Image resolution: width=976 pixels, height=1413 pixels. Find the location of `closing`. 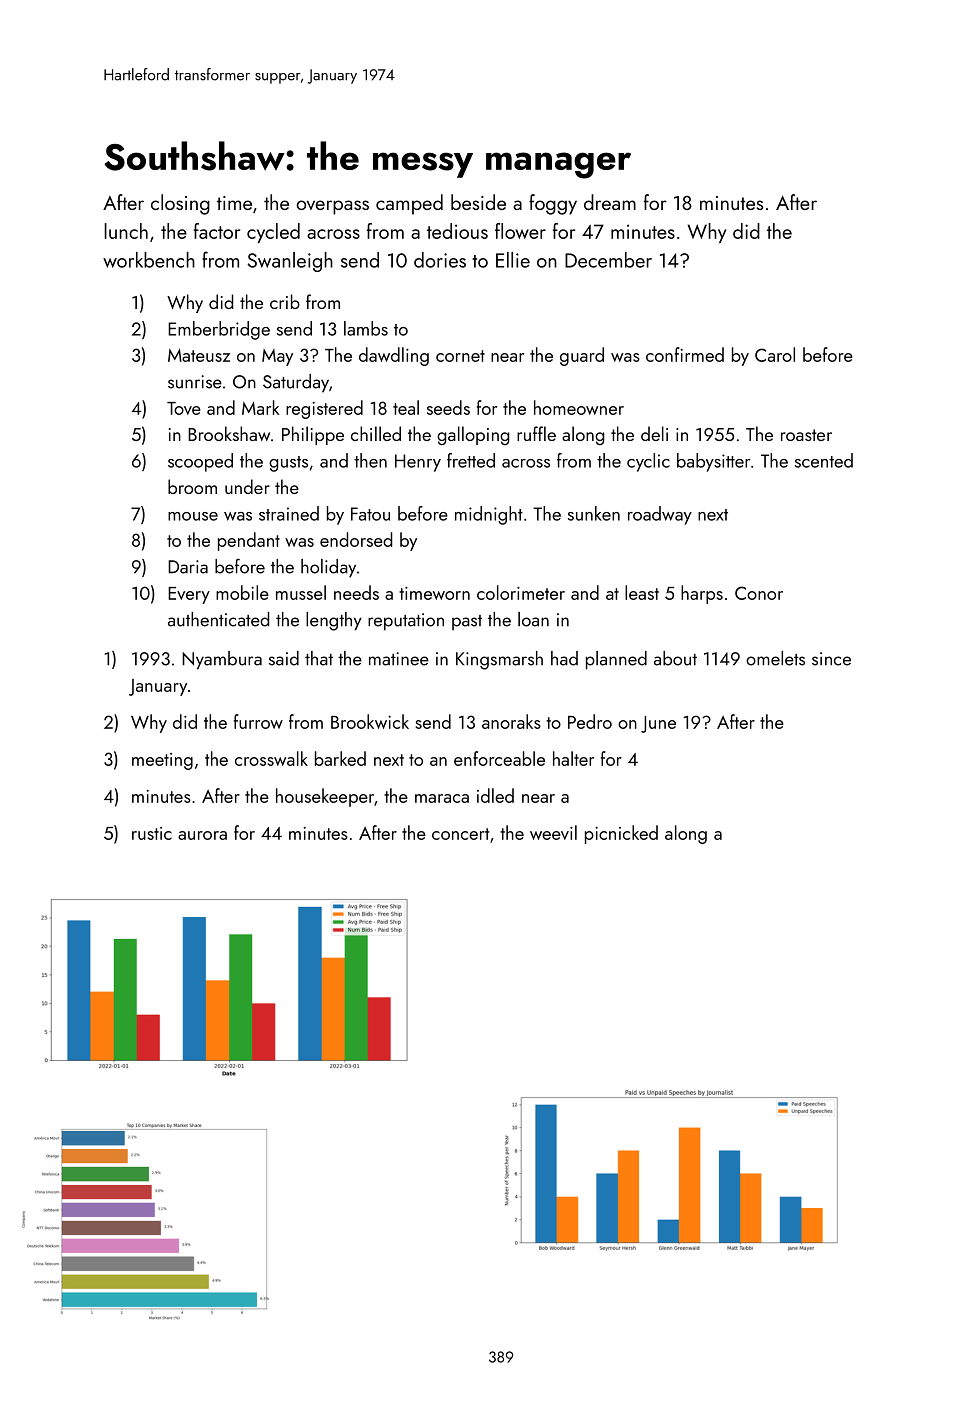

closing is located at coordinates (180, 204).
